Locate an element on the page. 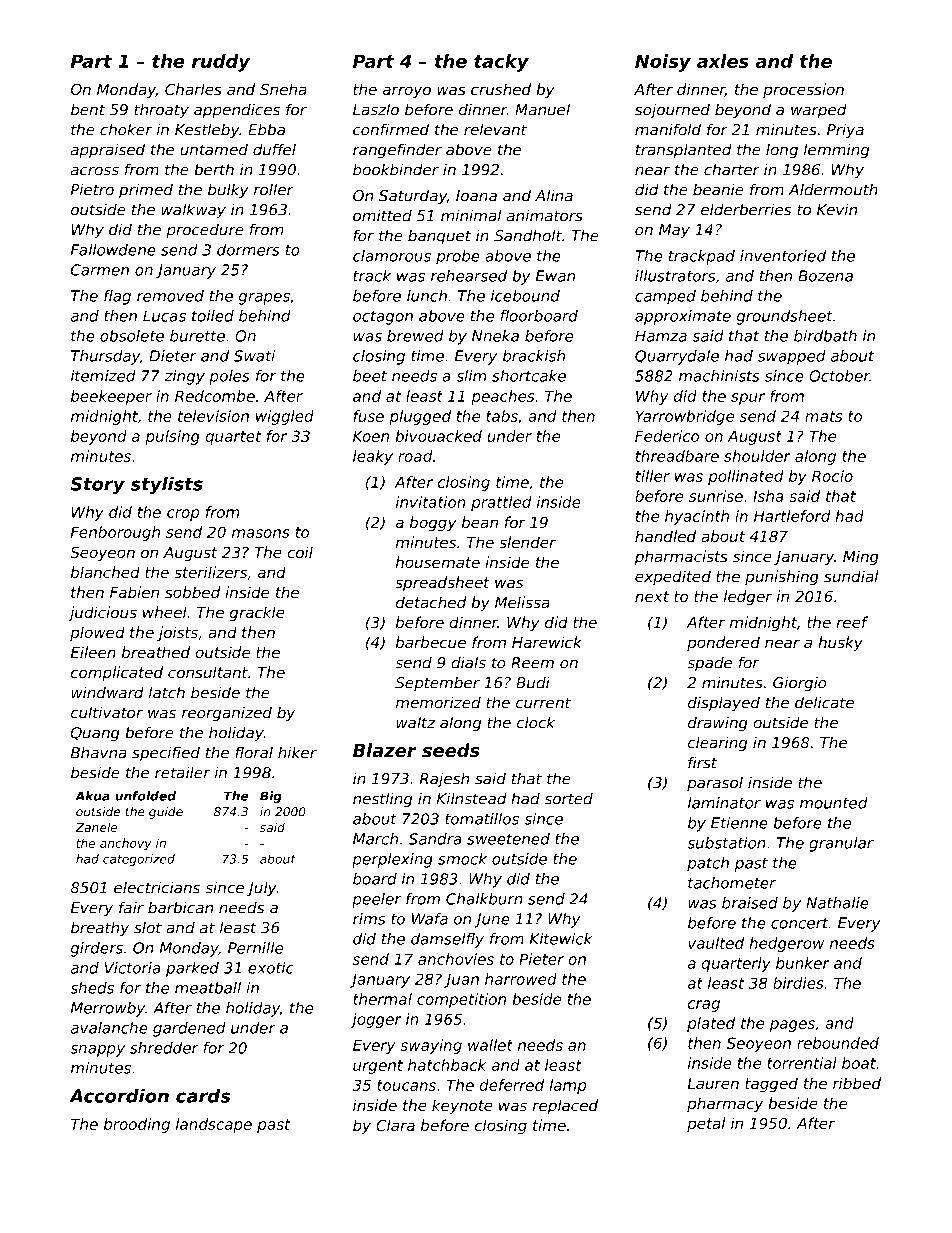  rebounded is located at coordinates (838, 1043).
